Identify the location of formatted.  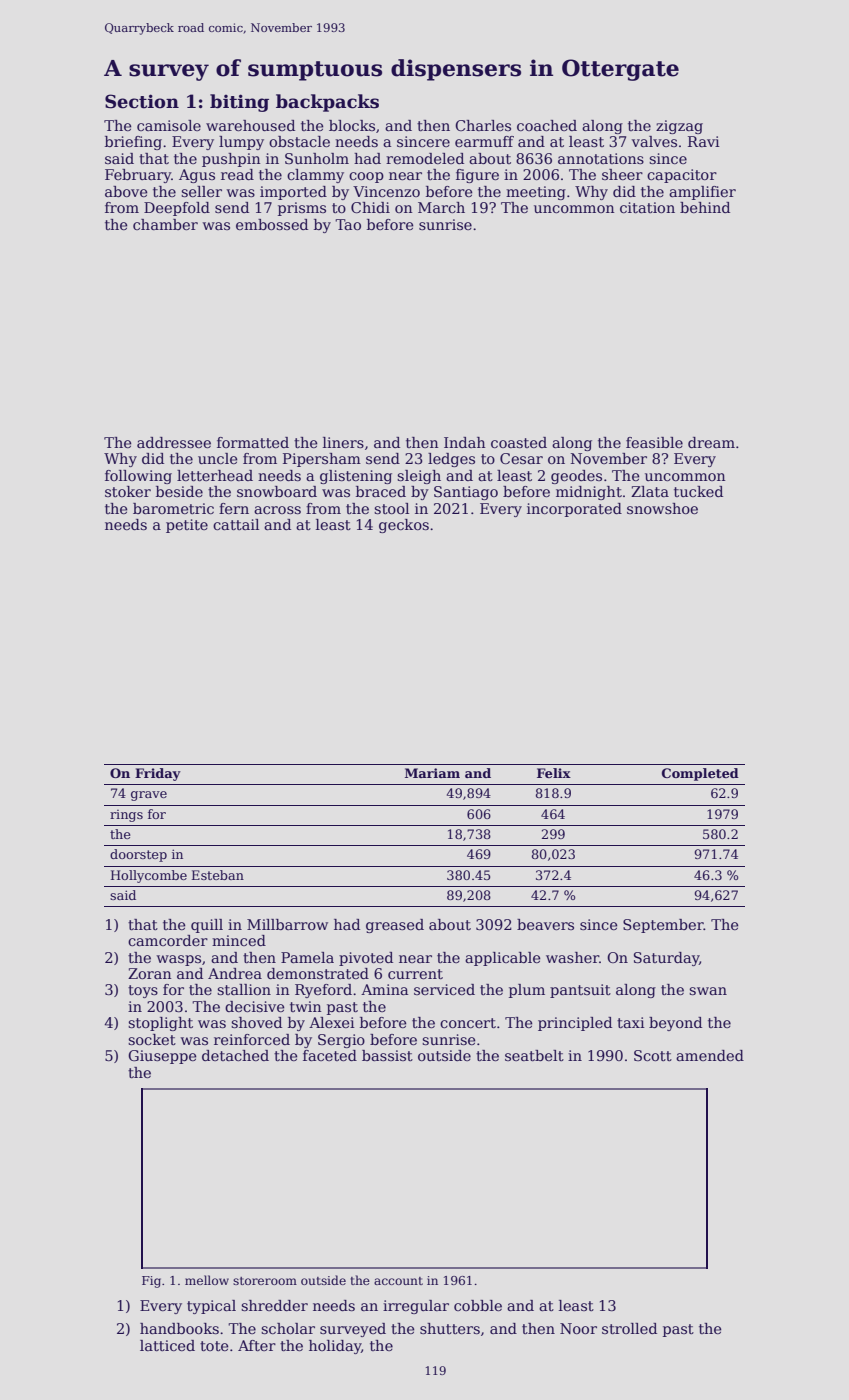
(253, 442).
